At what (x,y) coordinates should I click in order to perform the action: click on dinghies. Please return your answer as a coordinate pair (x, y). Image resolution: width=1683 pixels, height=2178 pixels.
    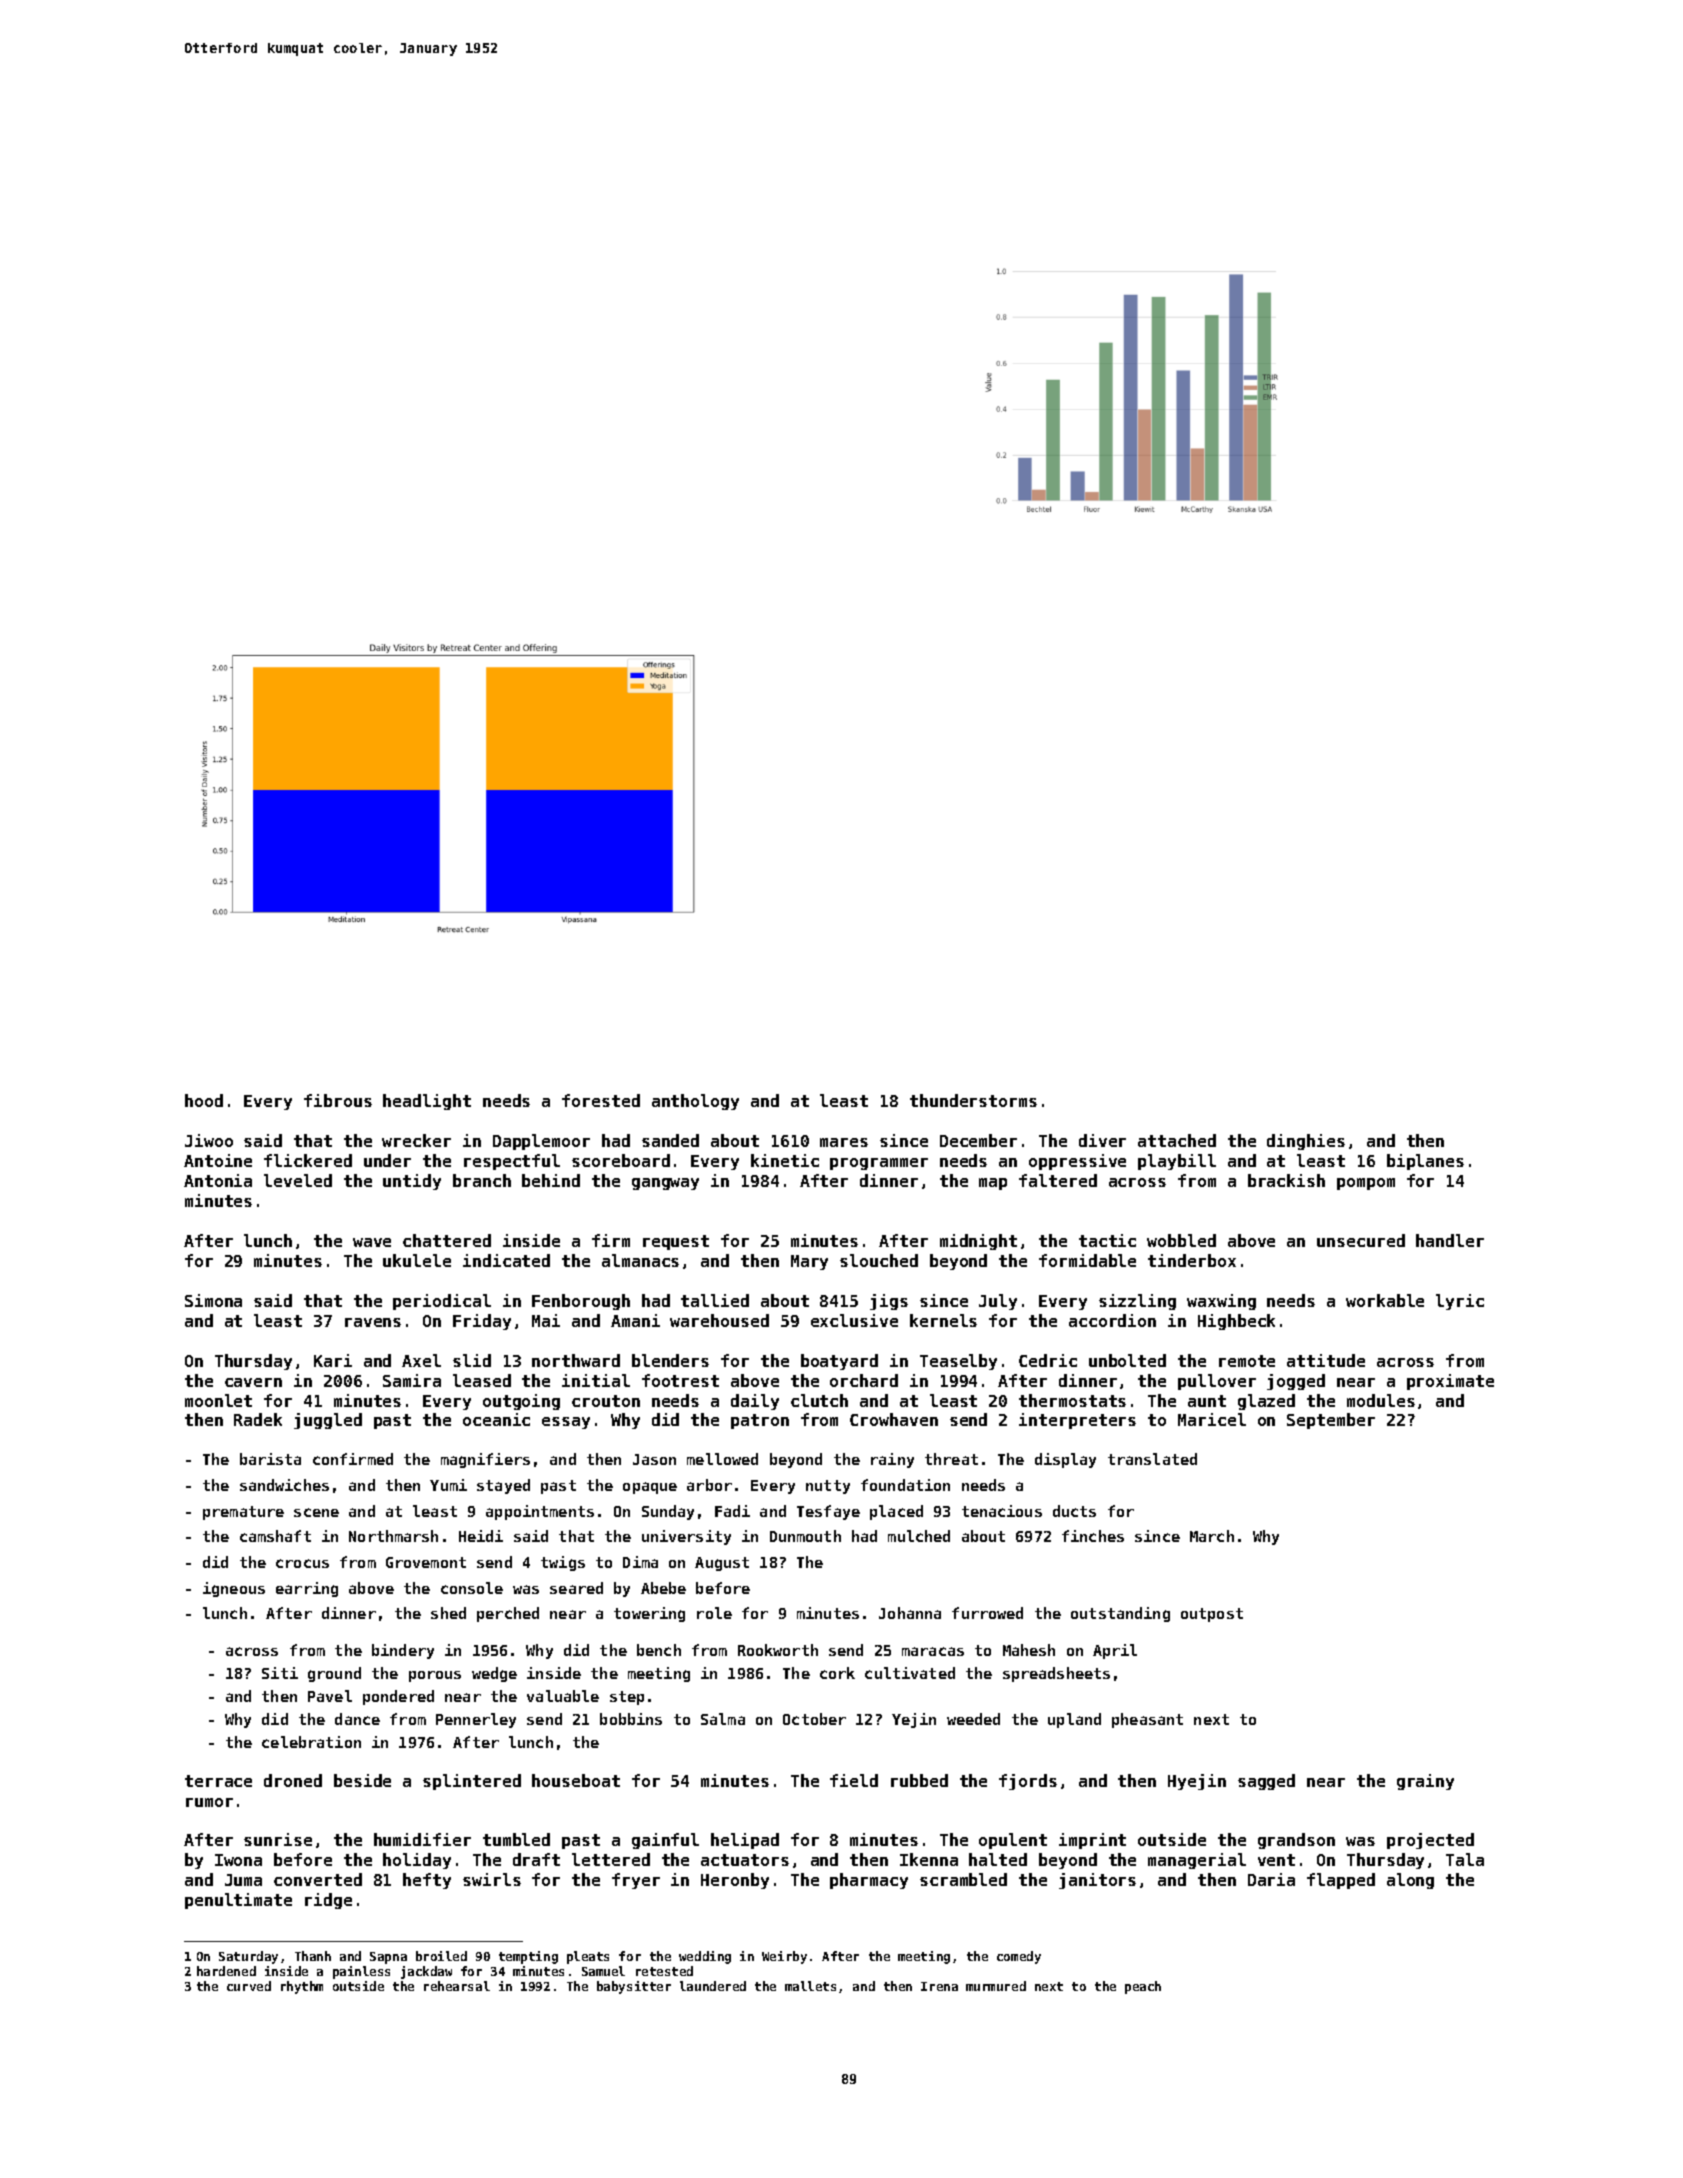
    Looking at the image, I should click on (1306, 1142).
